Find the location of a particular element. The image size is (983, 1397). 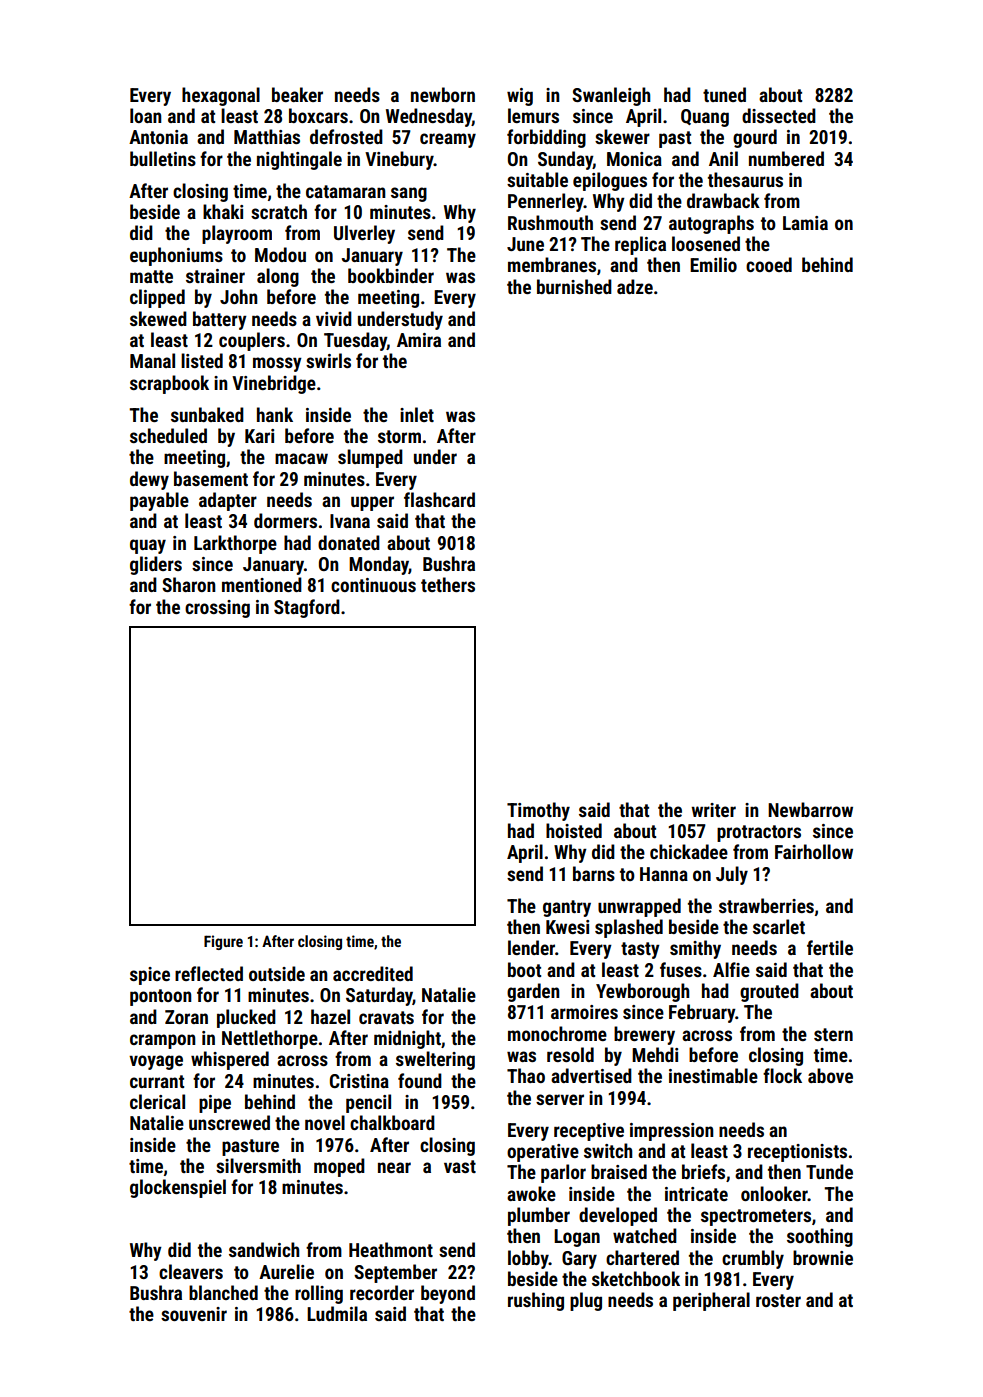

lobby is located at coordinates (528, 1259).
